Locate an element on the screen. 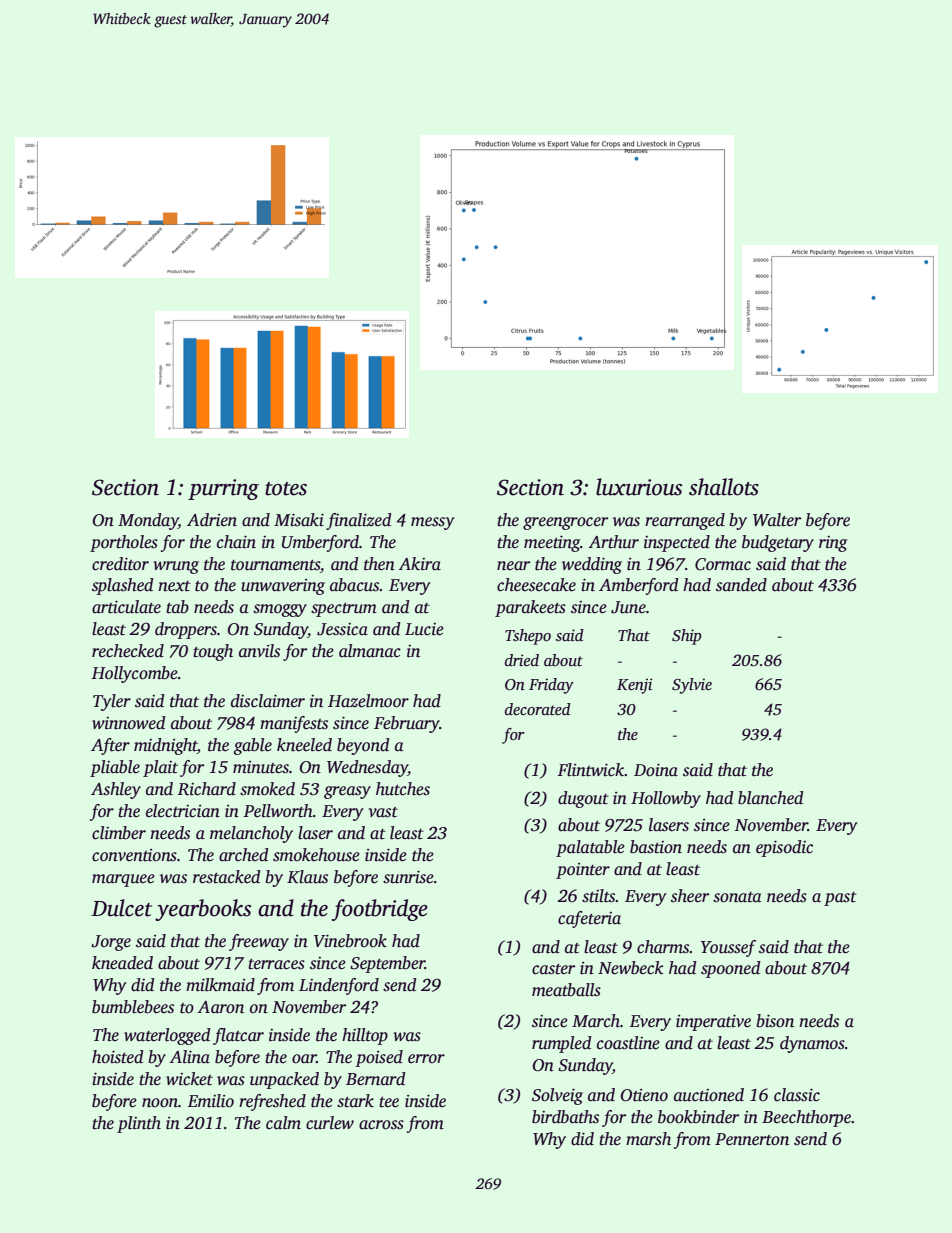 The height and width of the screenshot is (1233, 952). Hollycombe is located at coordinates (134, 674).
